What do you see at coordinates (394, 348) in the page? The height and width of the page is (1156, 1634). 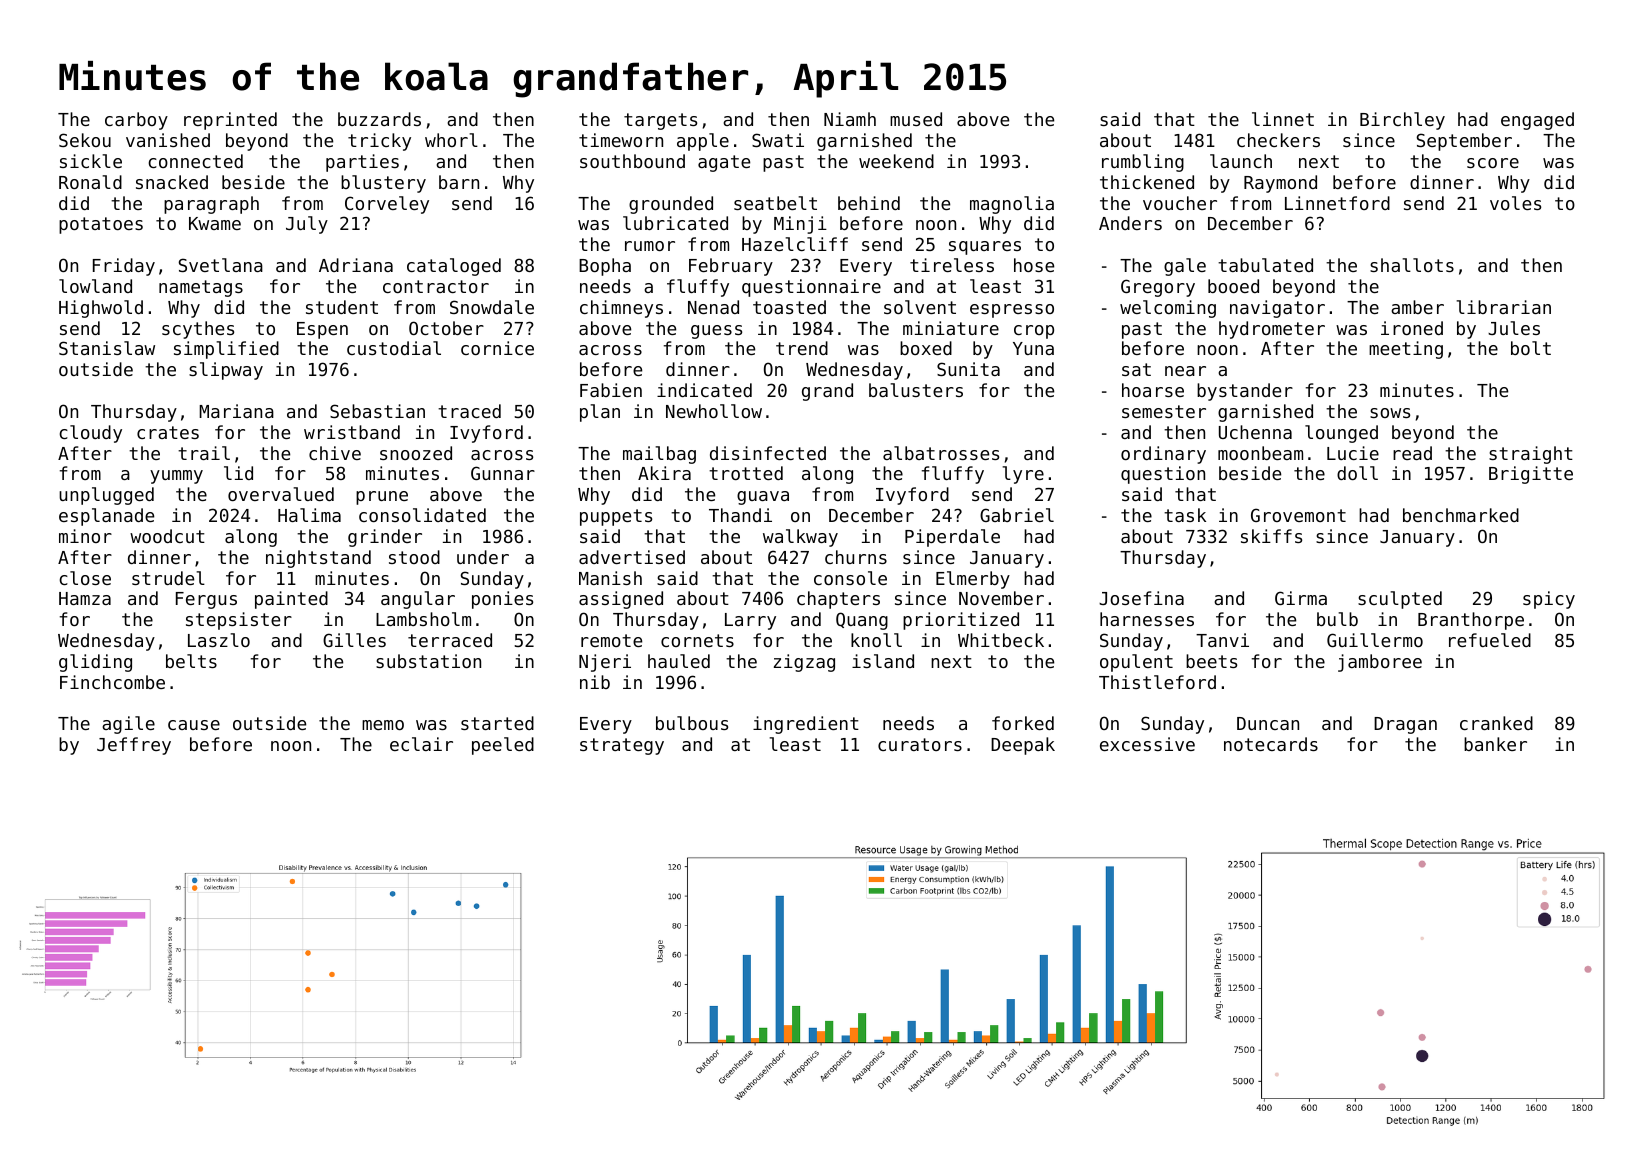 I see `custodial` at bounding box center [394, 348].
